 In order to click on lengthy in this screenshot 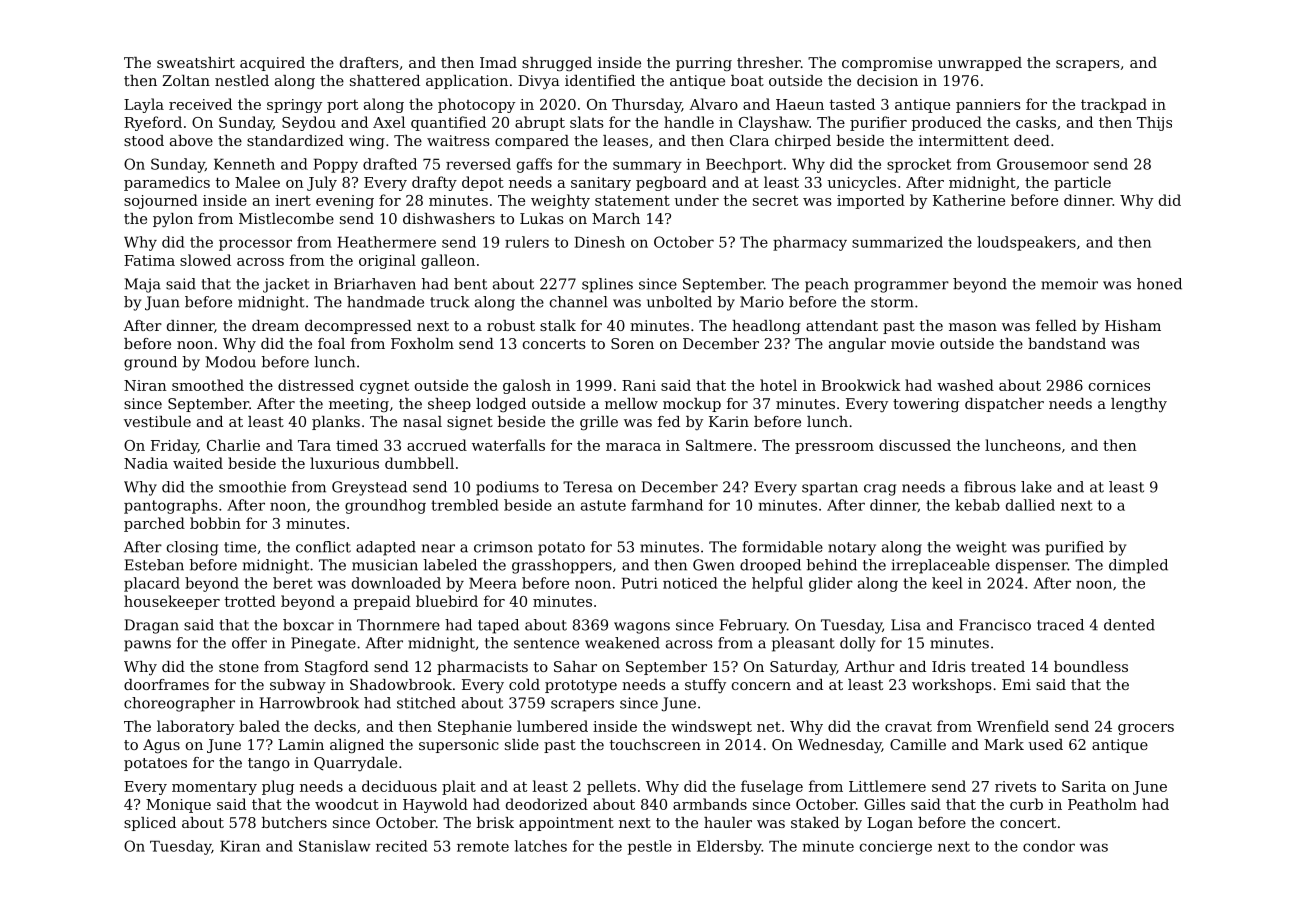, I will do `click(1139, 405)`.
